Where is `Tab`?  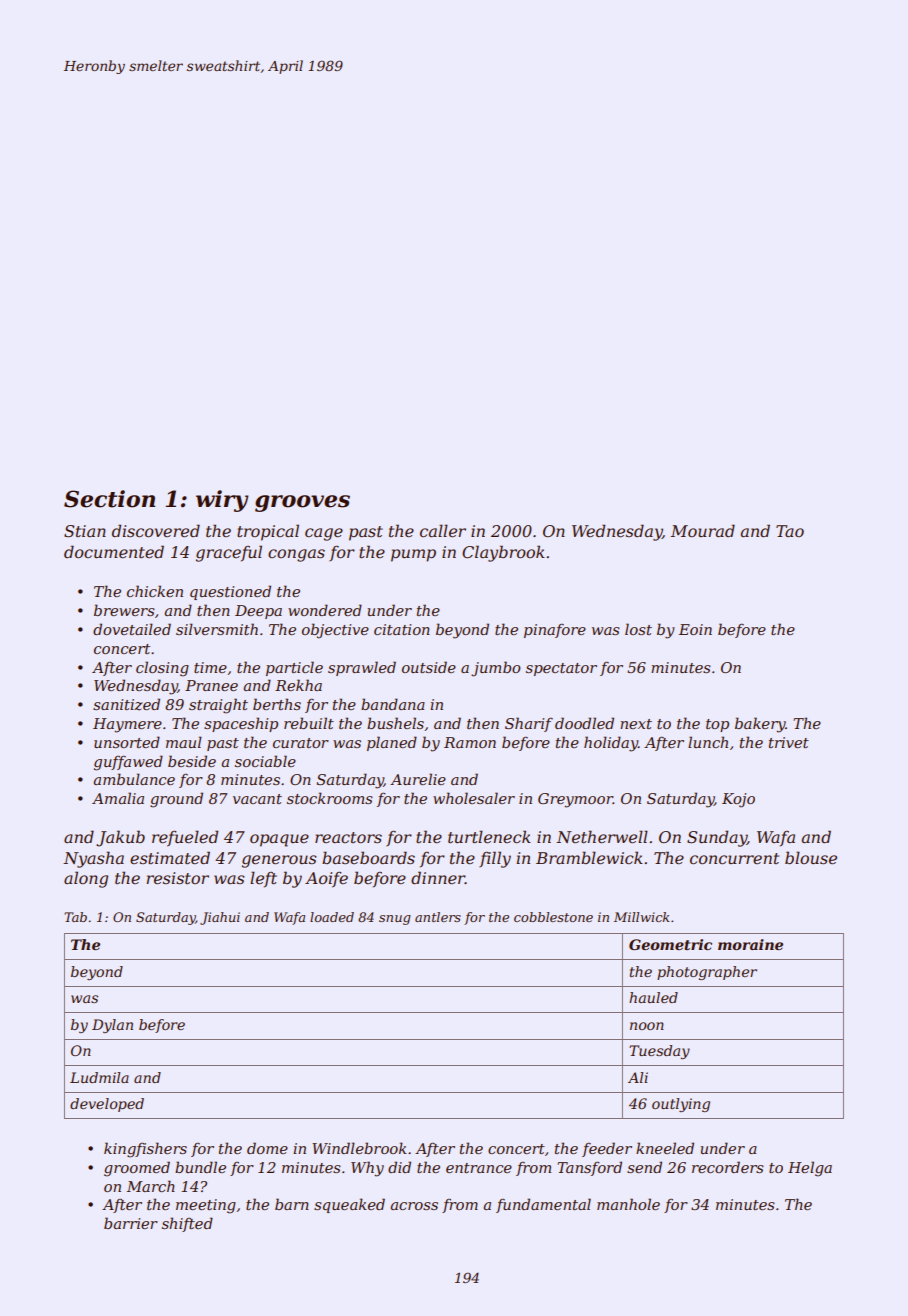 Tab is located at coordinates (75, 917).
